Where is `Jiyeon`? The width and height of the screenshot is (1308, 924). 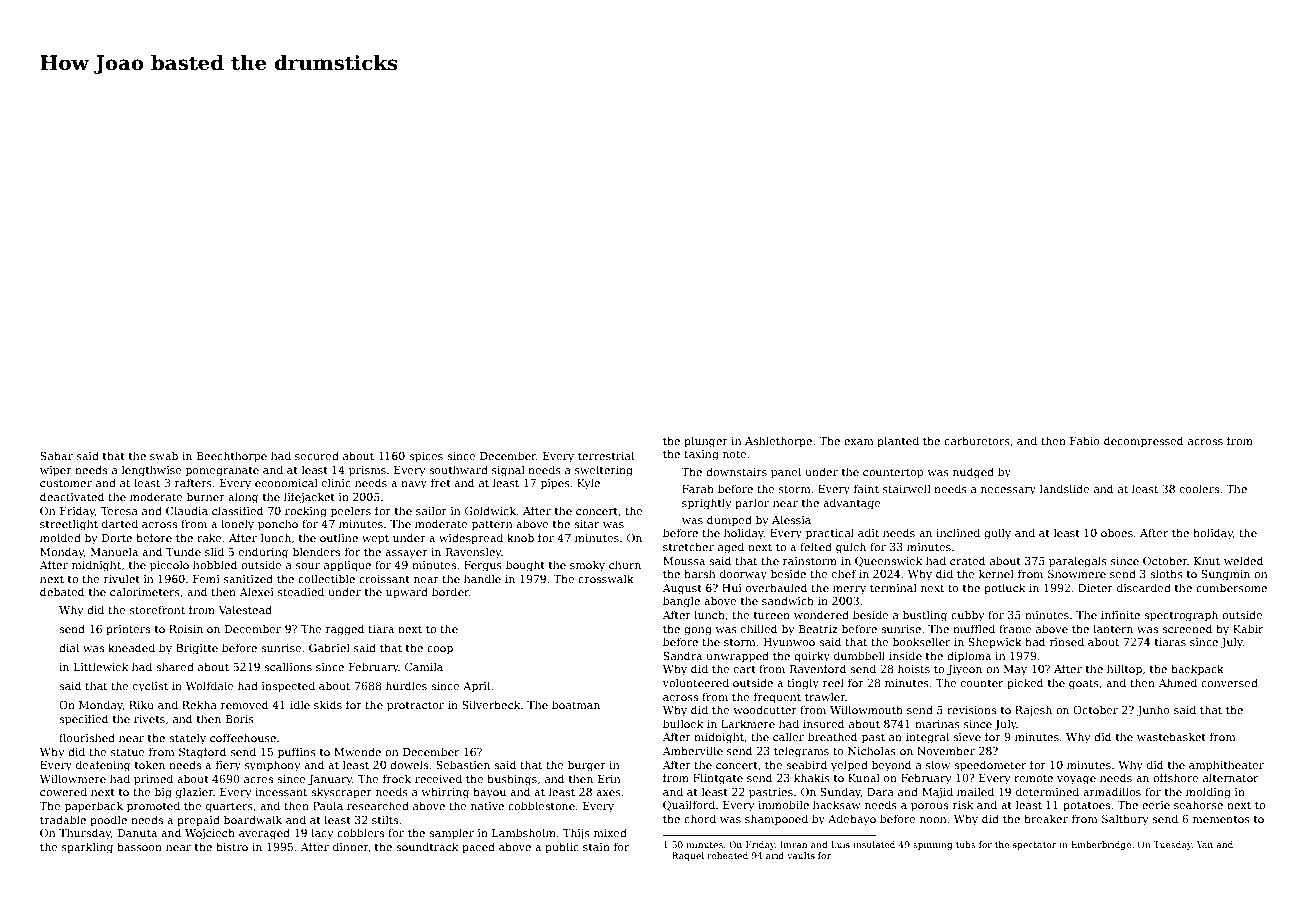 Jiyeon is located at coordinates (964, 670).
